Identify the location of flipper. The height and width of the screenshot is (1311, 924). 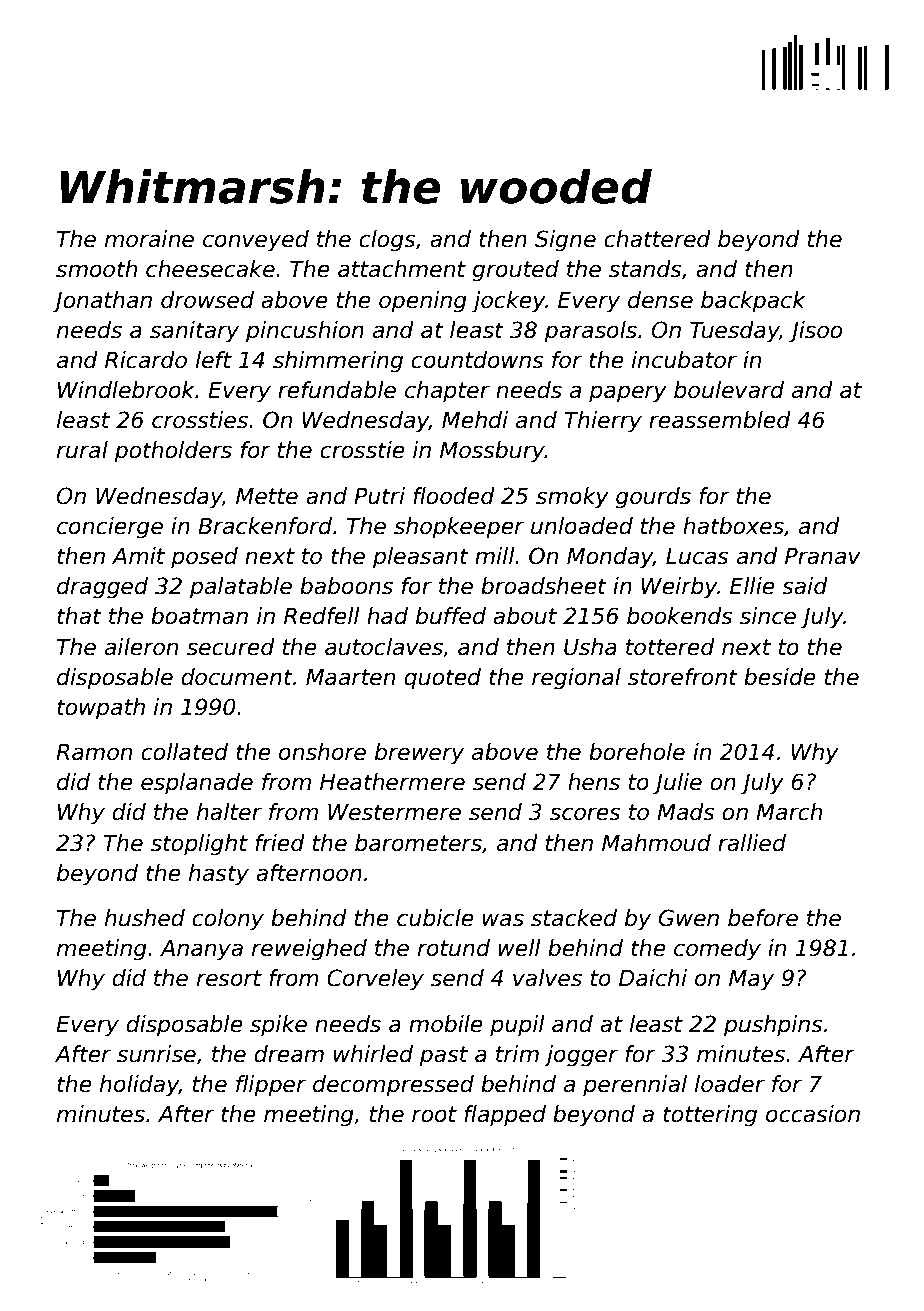
(271, 1086).
